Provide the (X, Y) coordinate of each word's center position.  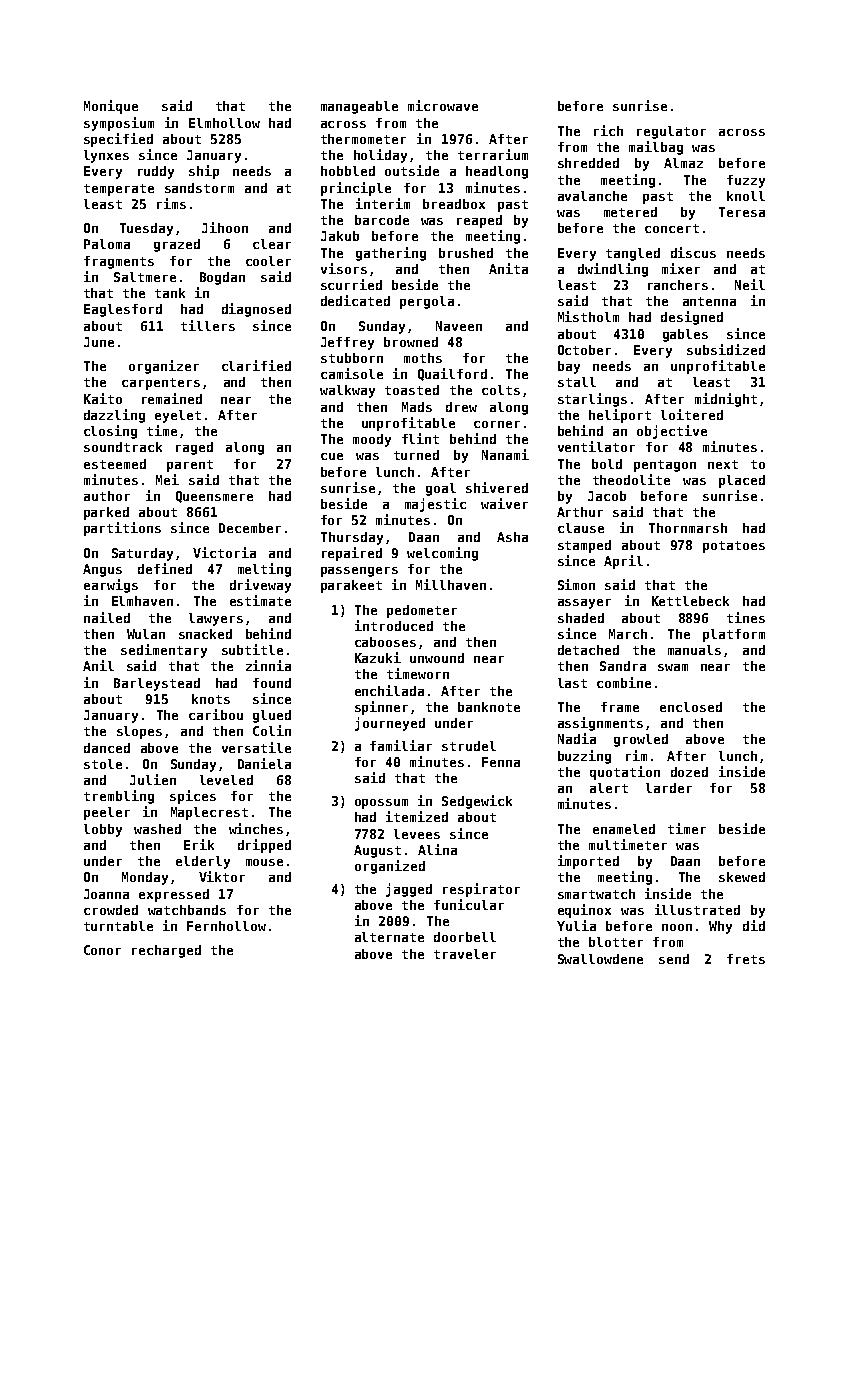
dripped (264, 846)
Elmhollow (224, 123)
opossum (381, 804)
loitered (692, 414)
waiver (504, 503)
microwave (443, 105)
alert (609, 788)
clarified (256, 365)
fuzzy (746, 181)
